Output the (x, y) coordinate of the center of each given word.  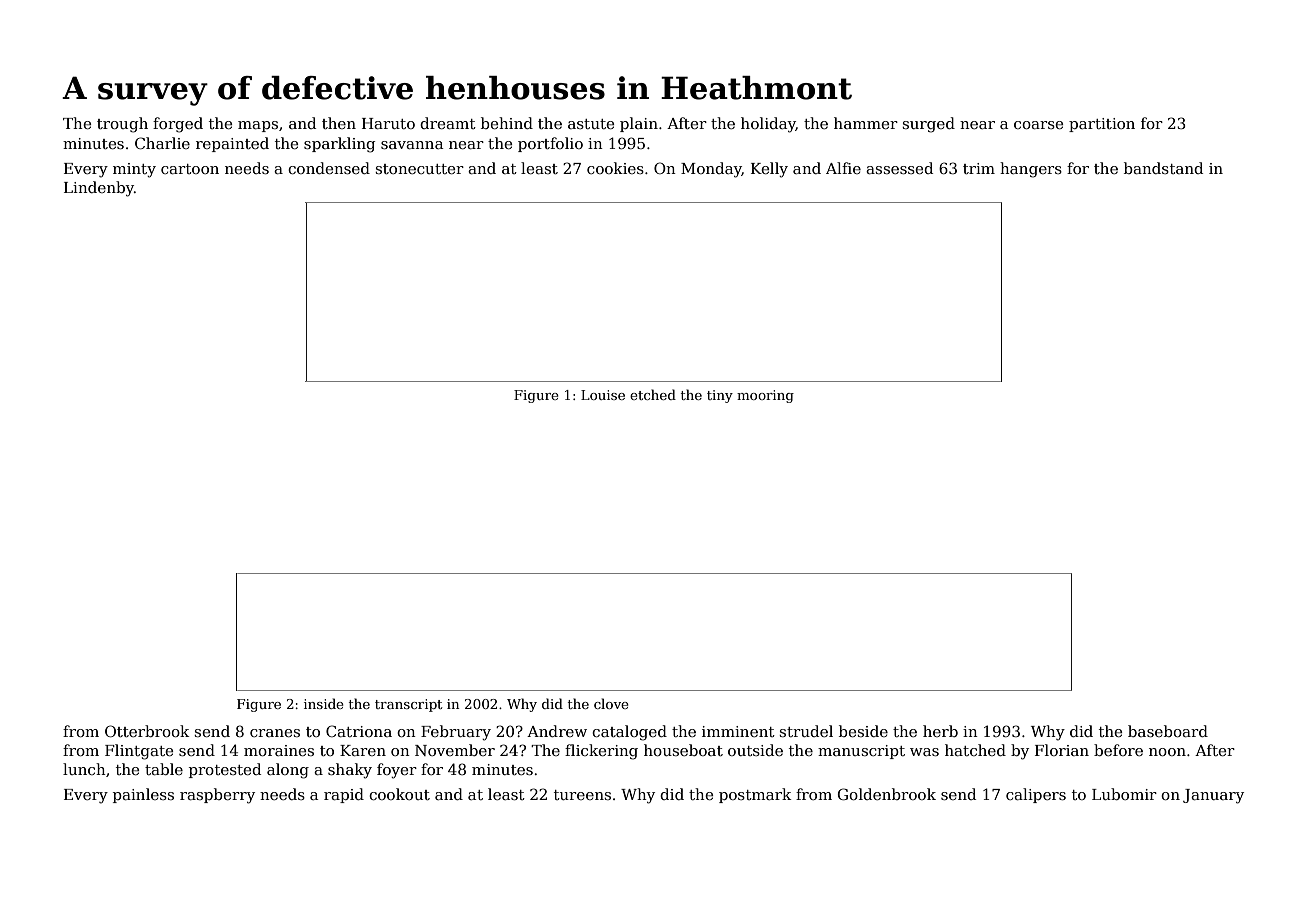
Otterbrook (147, 731)
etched (653, 394)
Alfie (843, 168)
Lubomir (1124, 794)
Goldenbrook (887, 794)
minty (134, 170)
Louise (603, 395)
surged (928, 125)
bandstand (1163, 168)
